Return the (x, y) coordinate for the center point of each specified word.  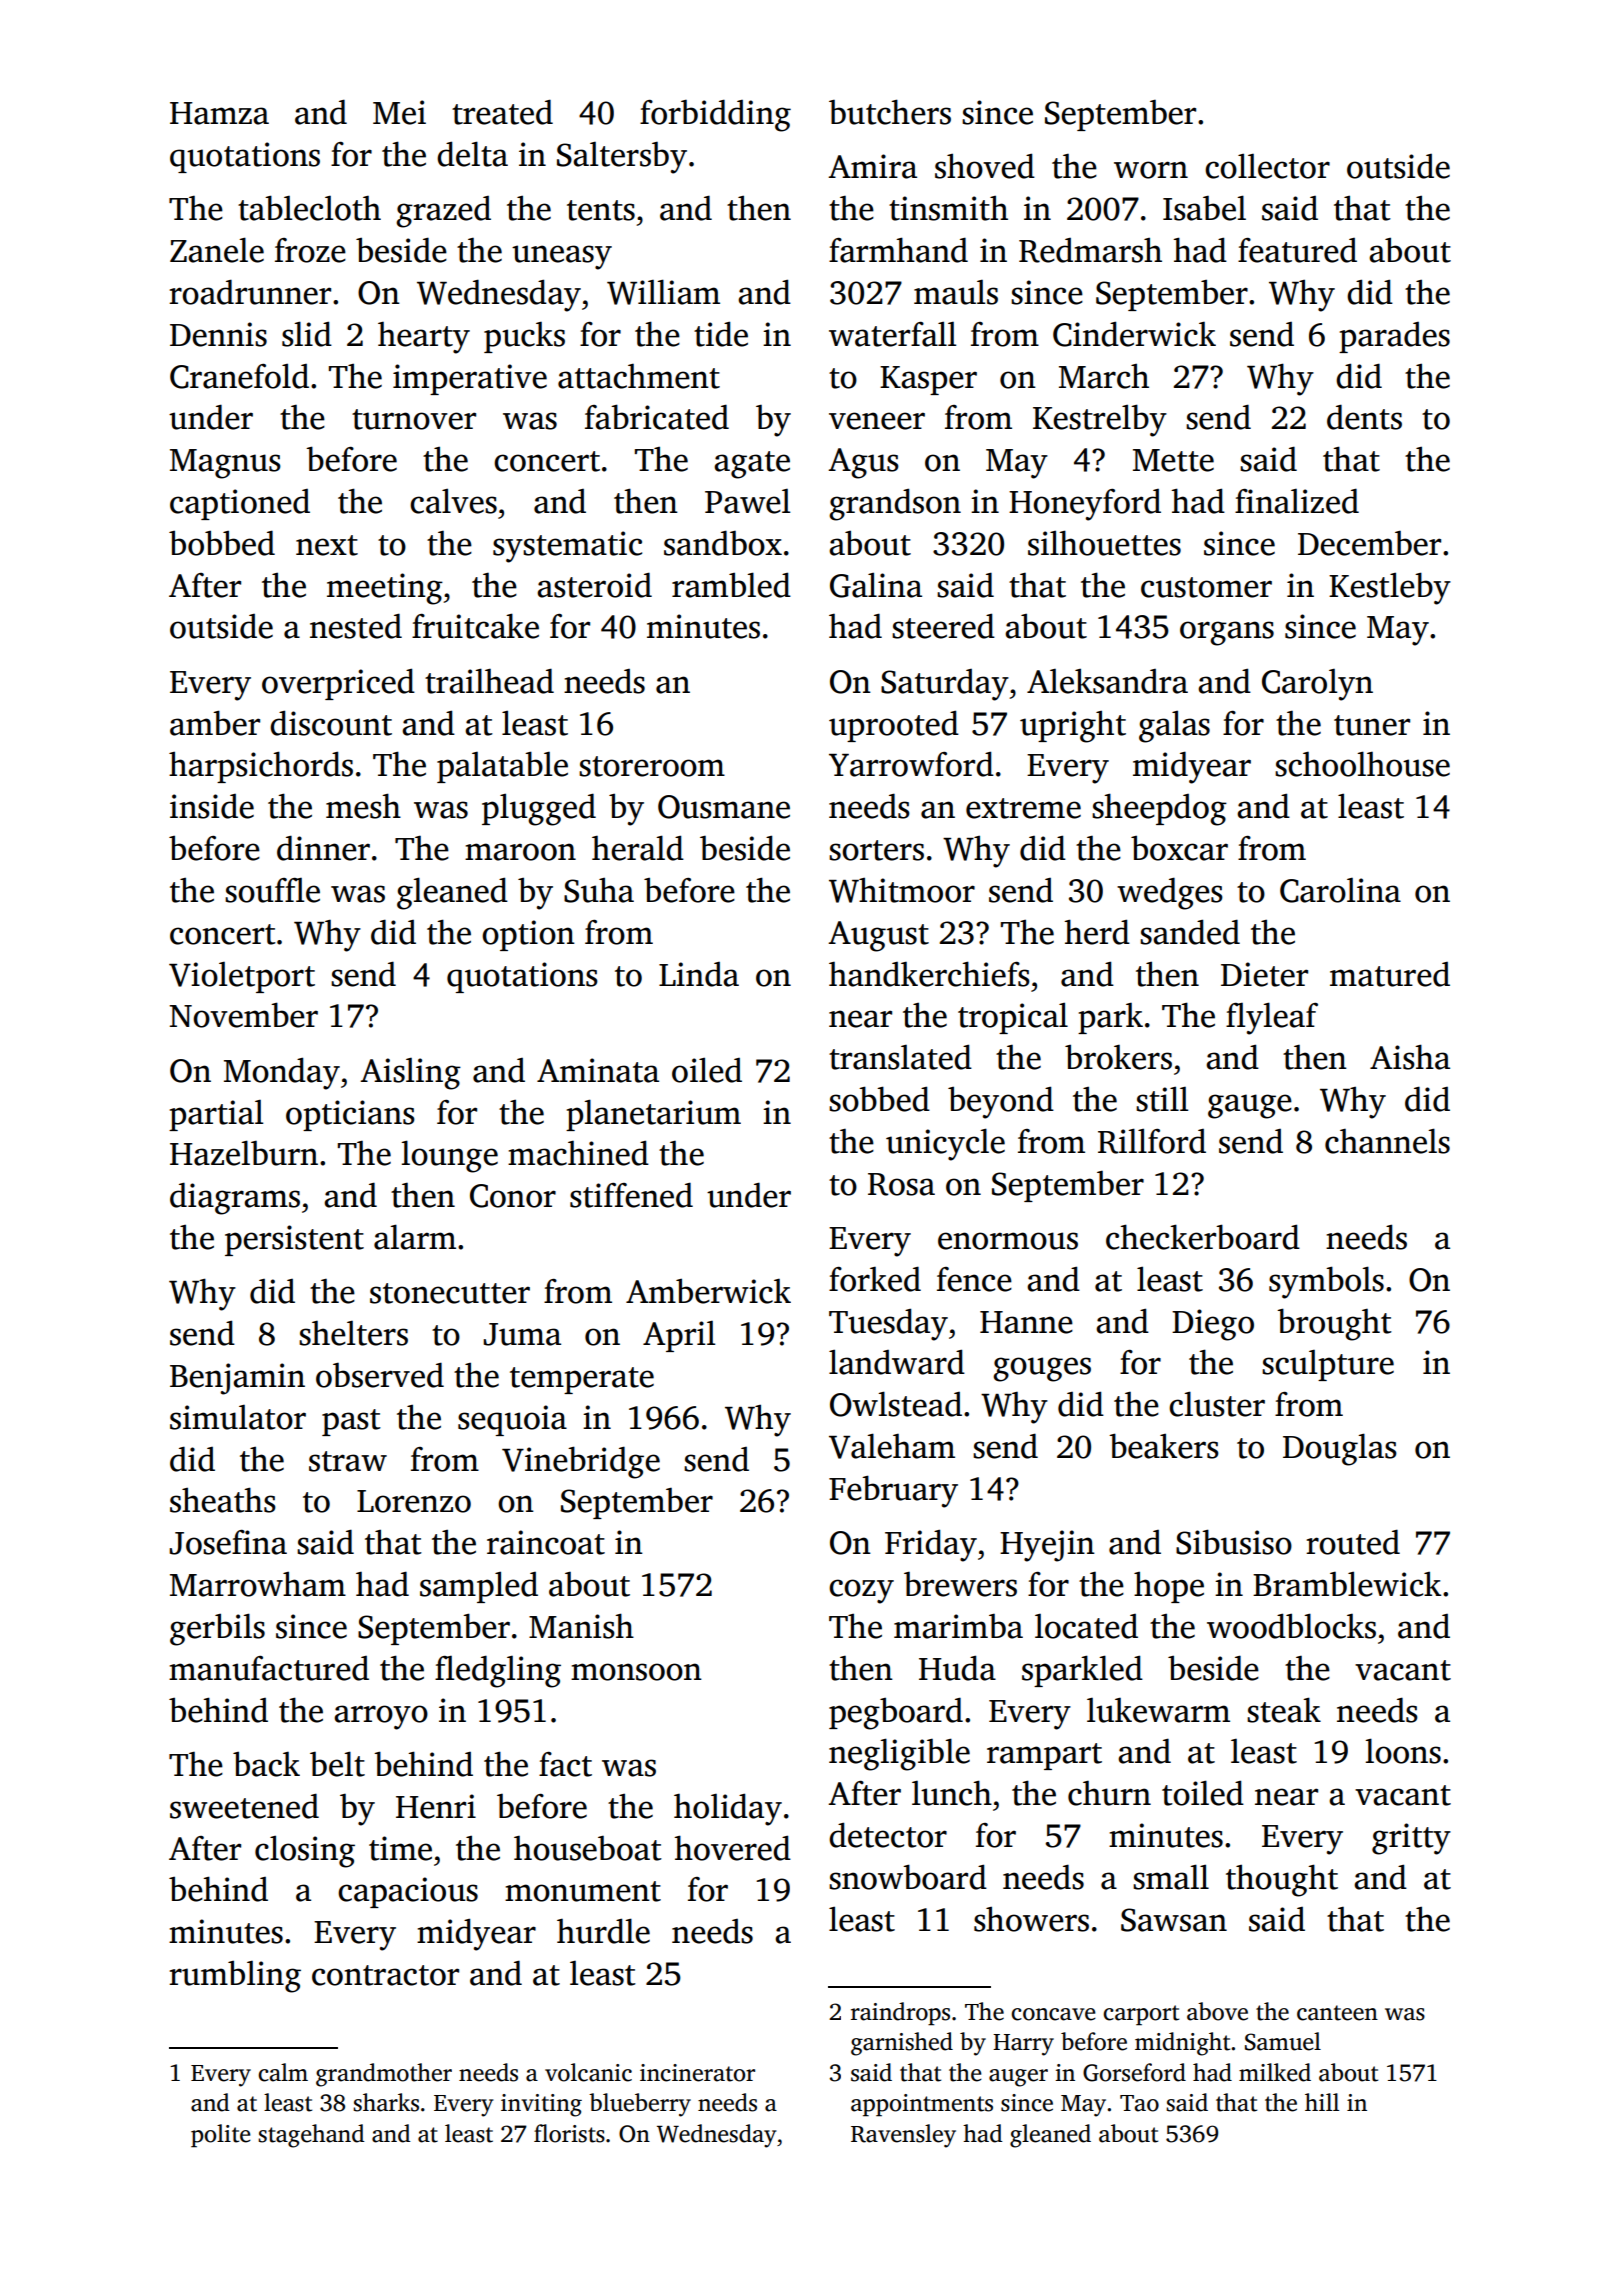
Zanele (217, 250)
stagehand (311, 2136)
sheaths (223, 1500)
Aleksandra (1107, 681)
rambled (731, 585)
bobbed (222, 543)
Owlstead (896, 1404)
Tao (1139, 2103)
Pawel (747, 501)
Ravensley (903, 2136)
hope (1169, 1587)
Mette (1173, 460)
